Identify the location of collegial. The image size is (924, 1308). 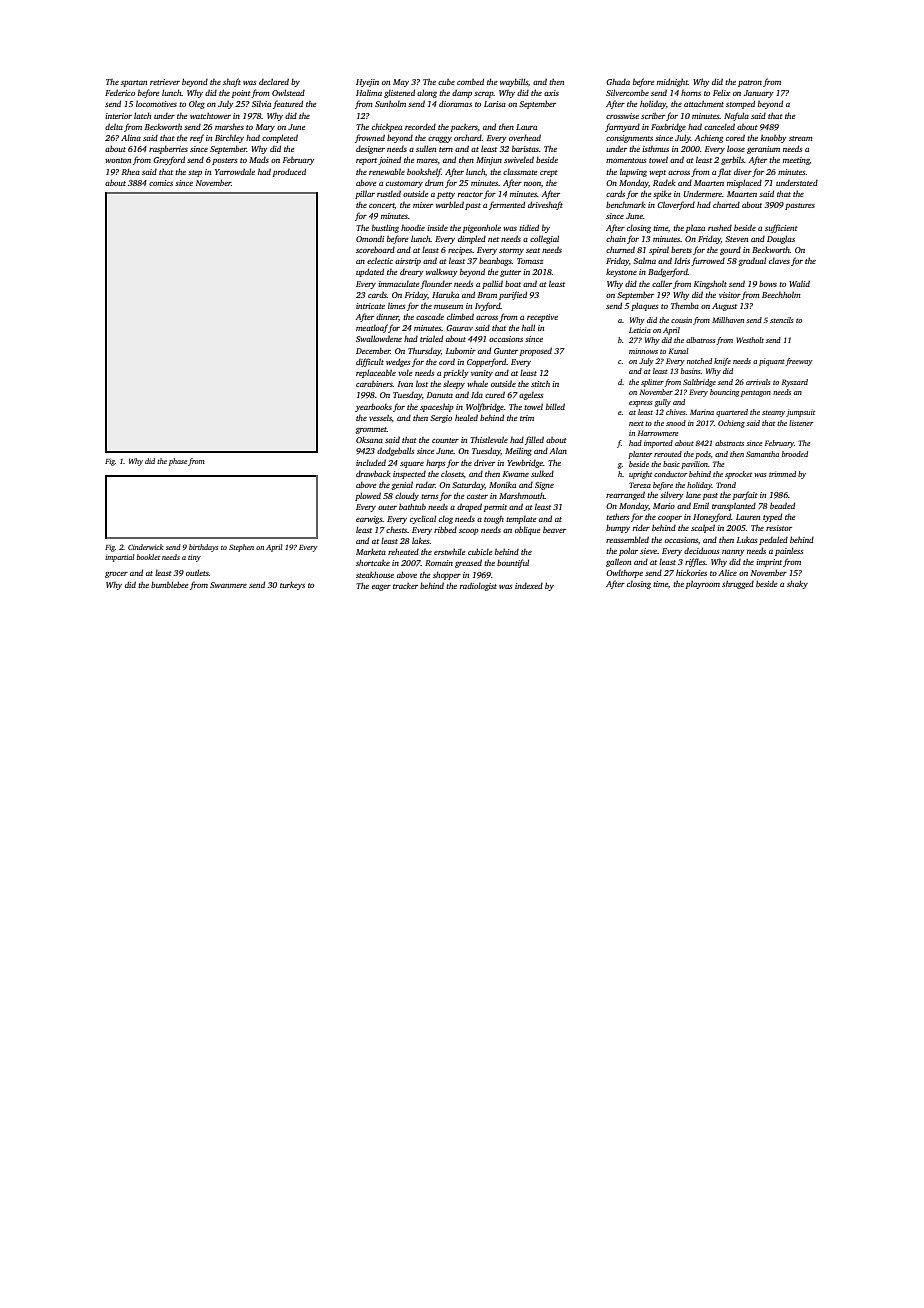
(544, 239).
